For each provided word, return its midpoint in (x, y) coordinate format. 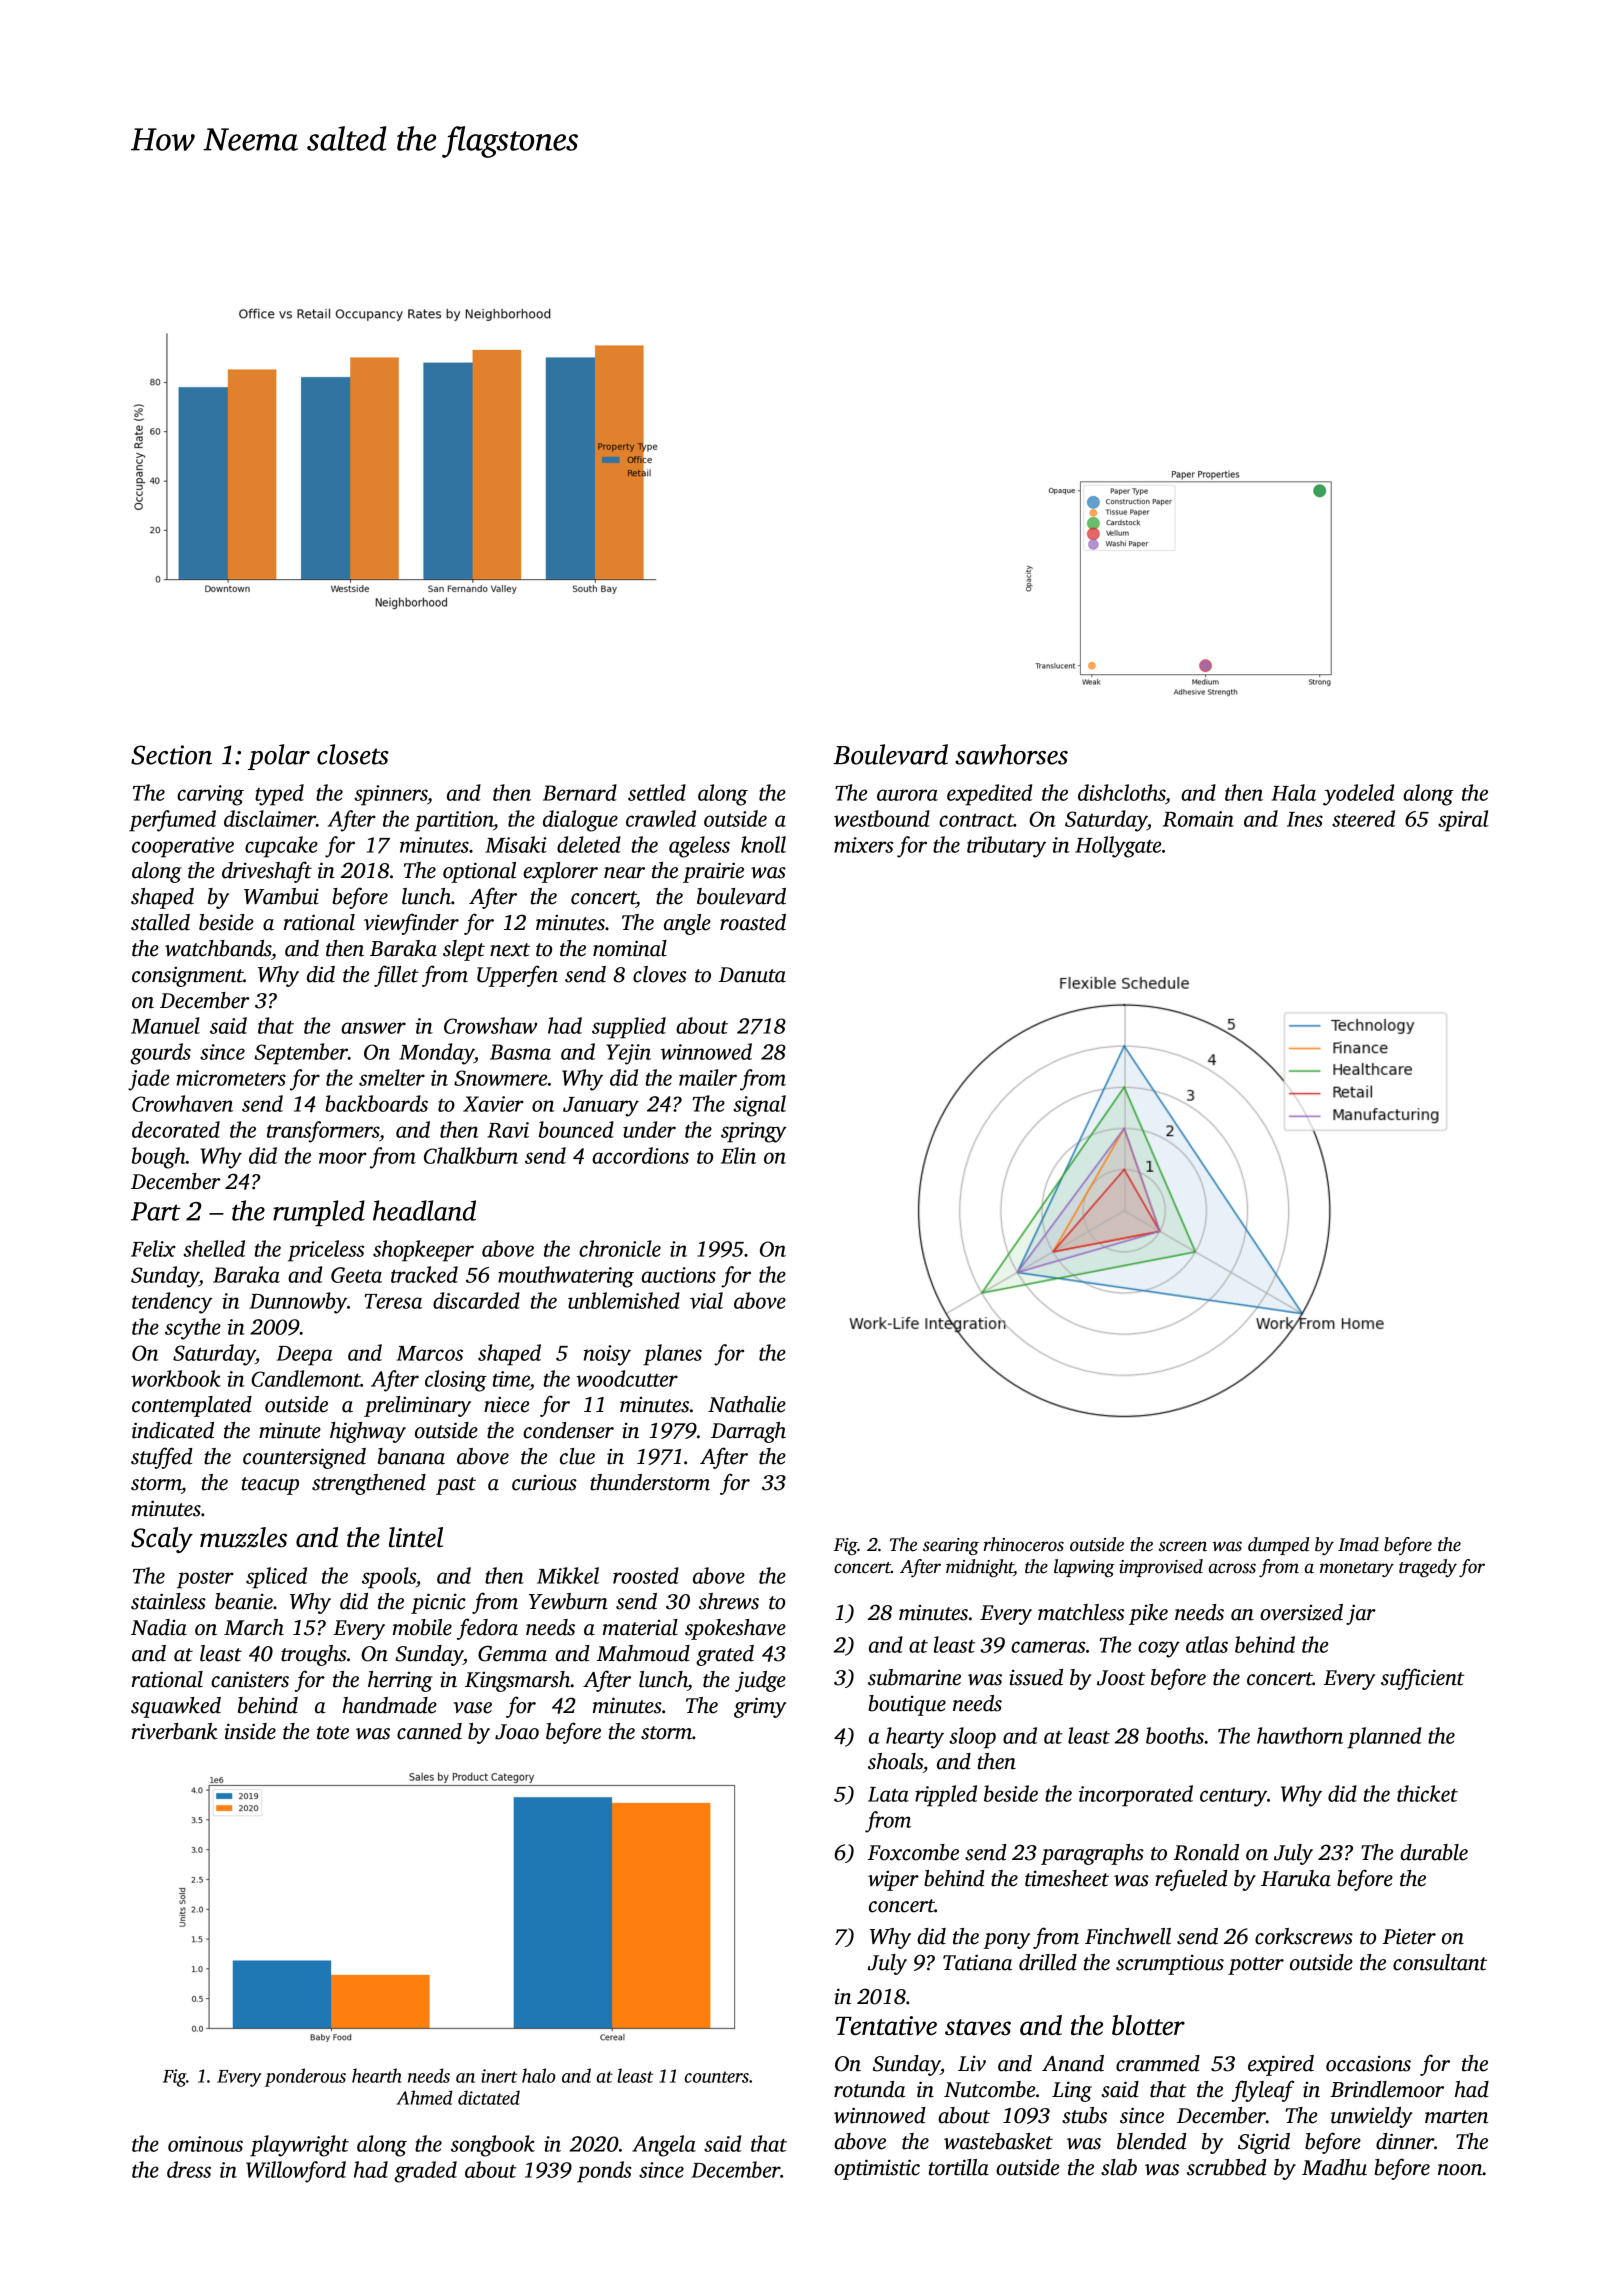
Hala (1293, 792)
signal (759, 1106)
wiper (893, 1880)
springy (754, 1132)
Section (171, 755)
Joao (517, 1732)
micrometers (231, 1078)
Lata (888, 1794)
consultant (1440, 1962)
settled (657, 792)
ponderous (305, 2077)
